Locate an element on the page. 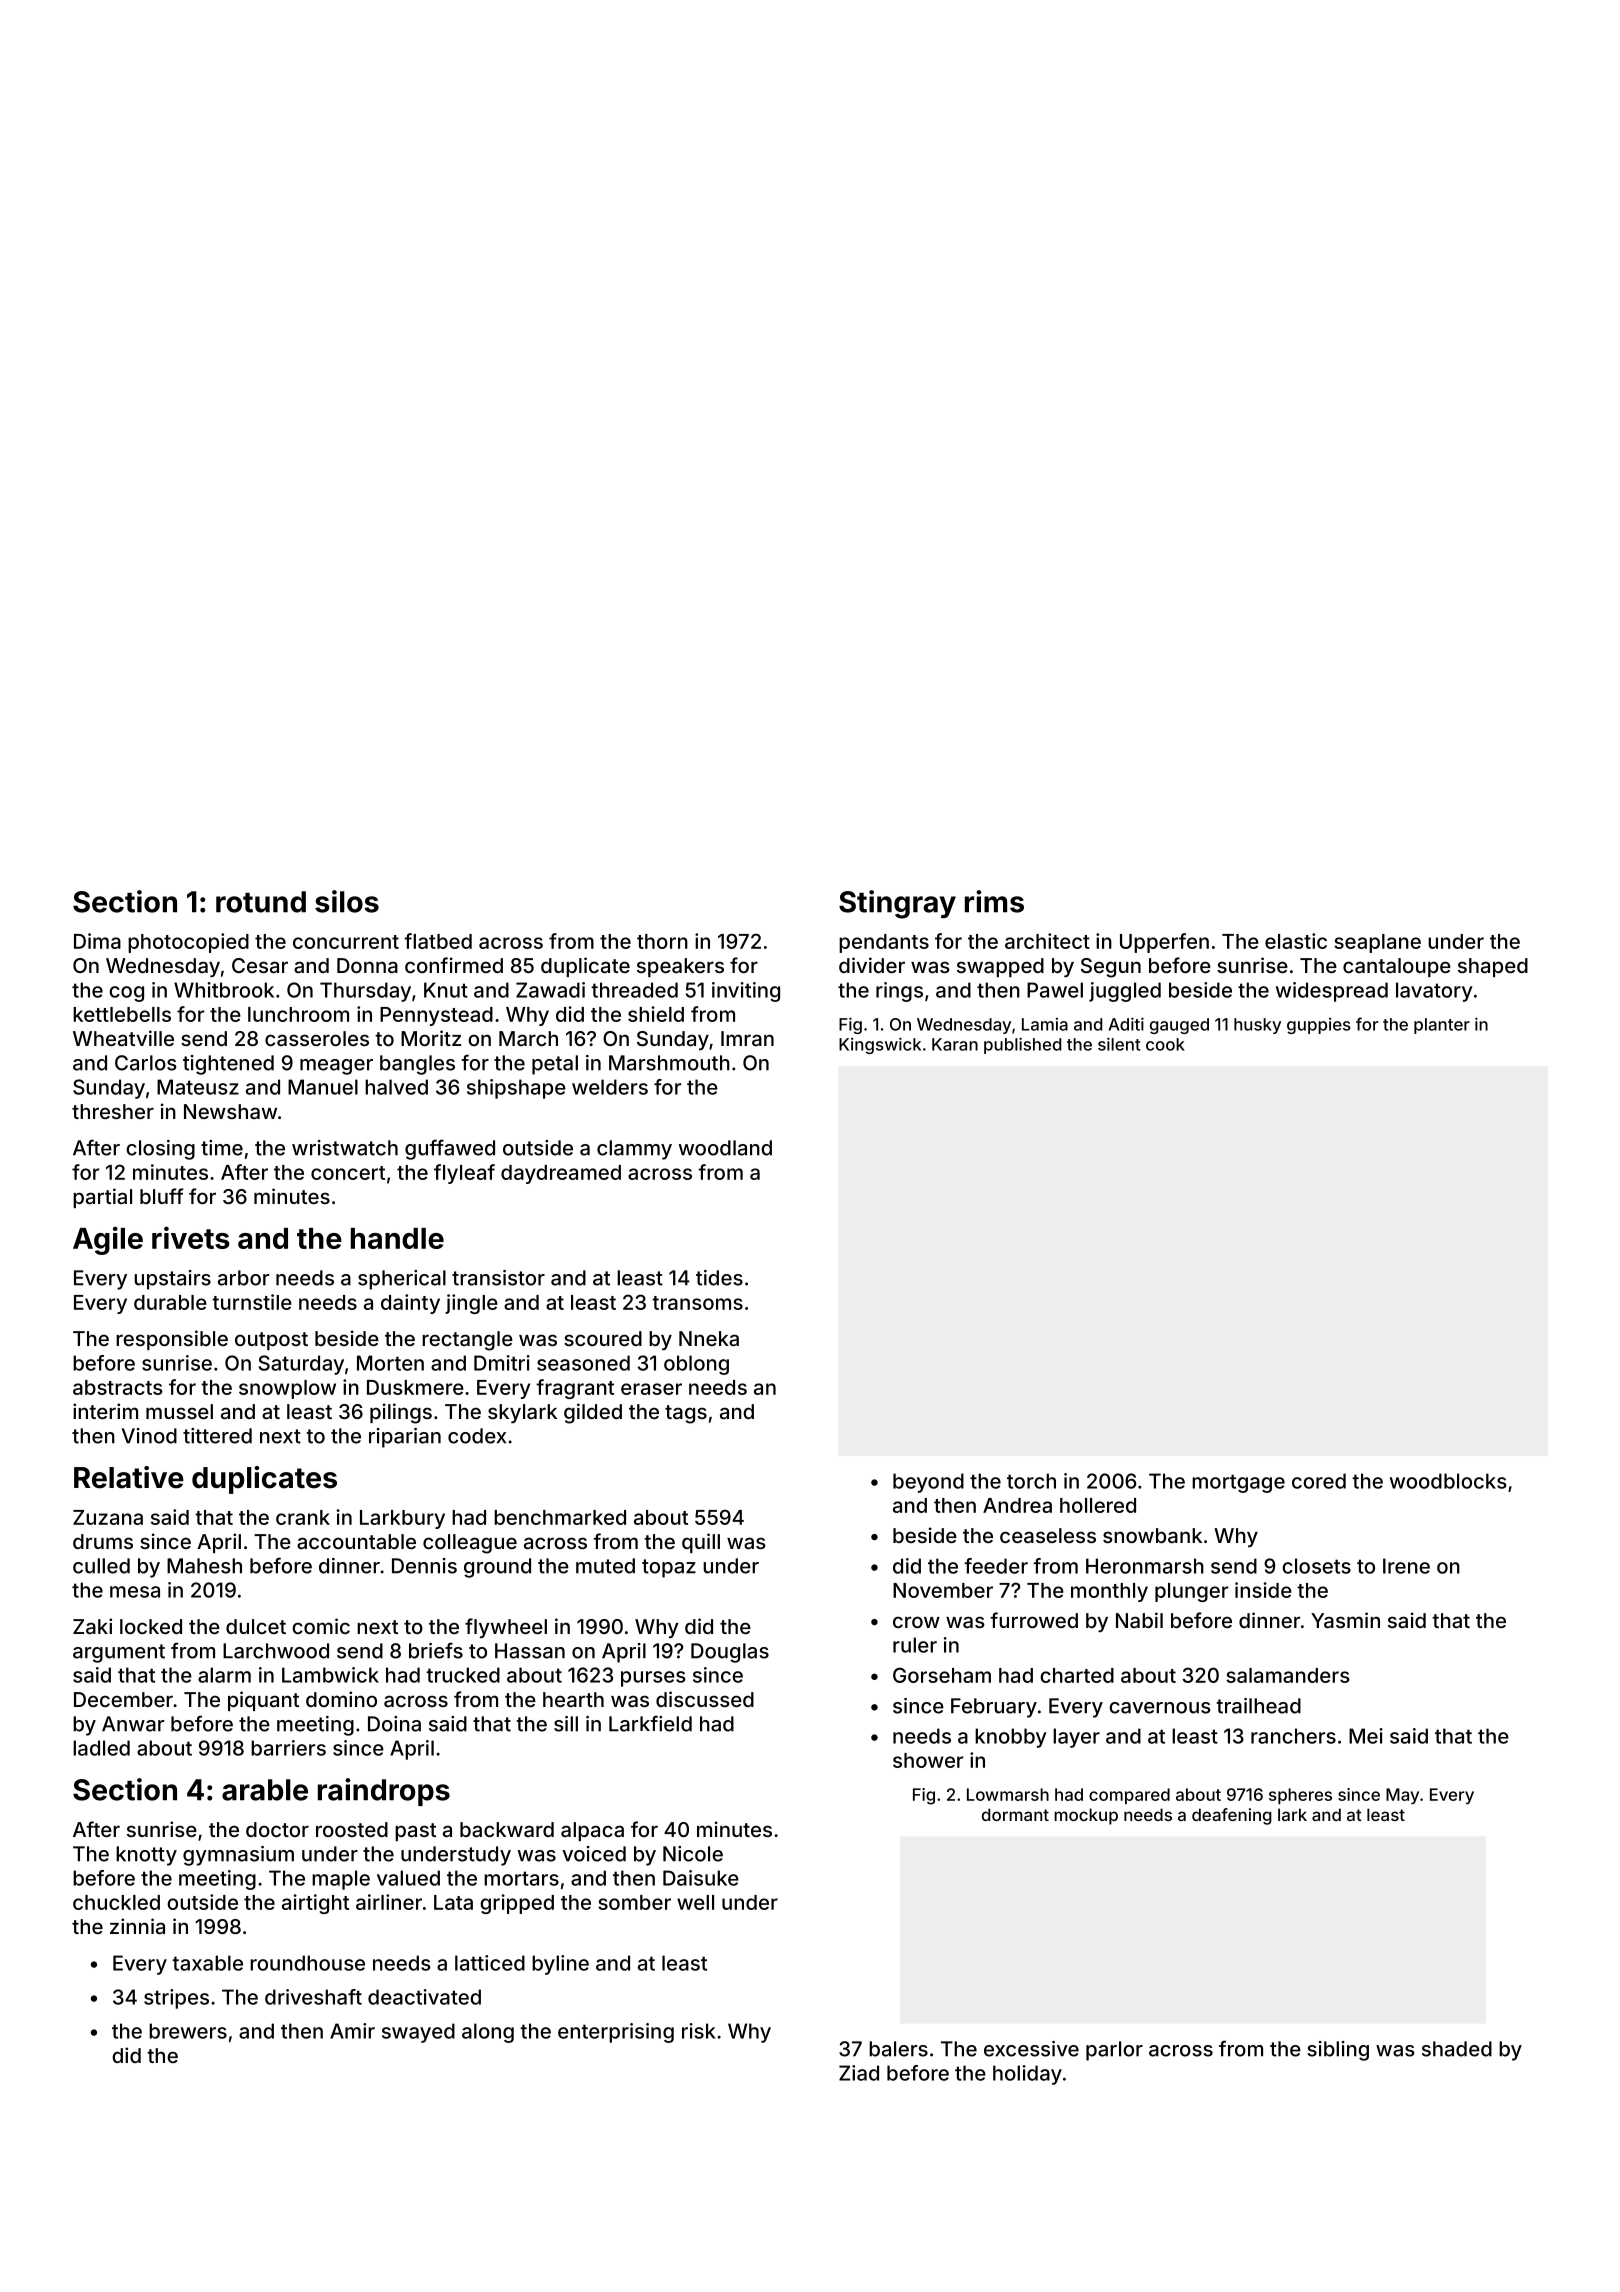 The width and height of the page is (1620, 2292). sibling is located at coordinates (1338, 2051).
